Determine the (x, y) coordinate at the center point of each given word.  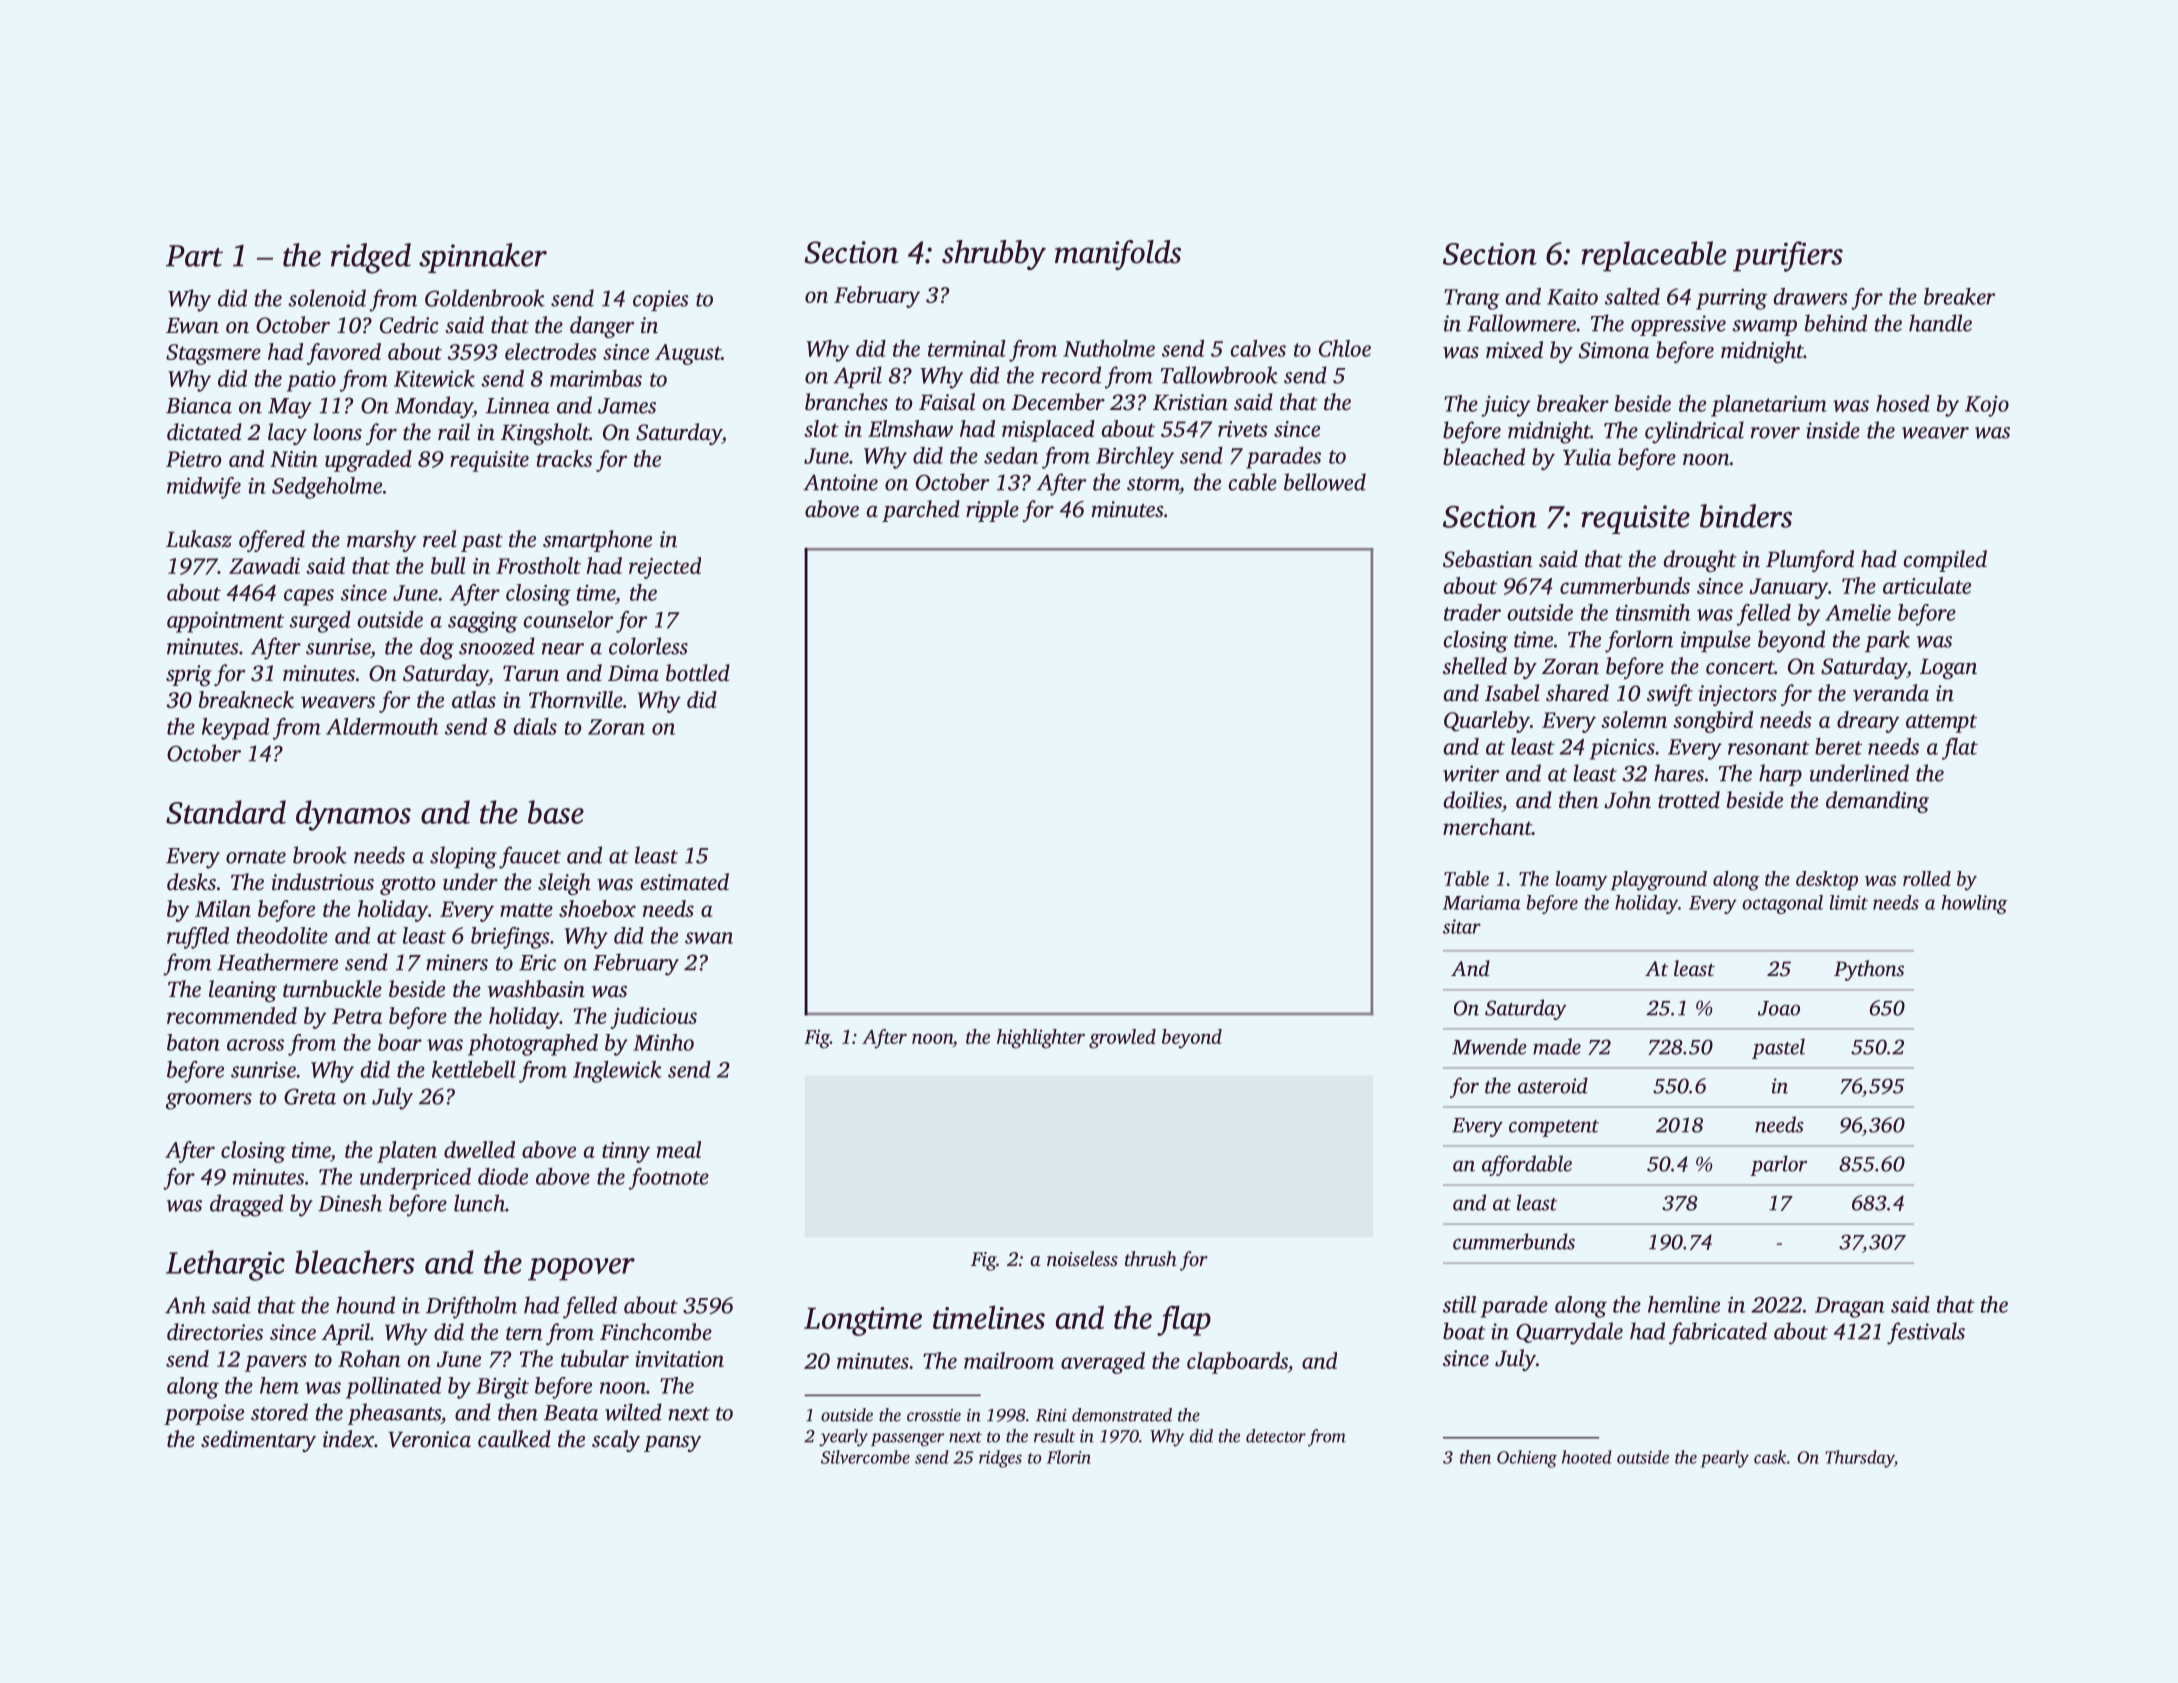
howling (1975, 904)
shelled (1475, 666)
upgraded (368, 461)
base (556, 812)
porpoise (204, 1414)
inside (1833, 430)
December (1058, 402)
